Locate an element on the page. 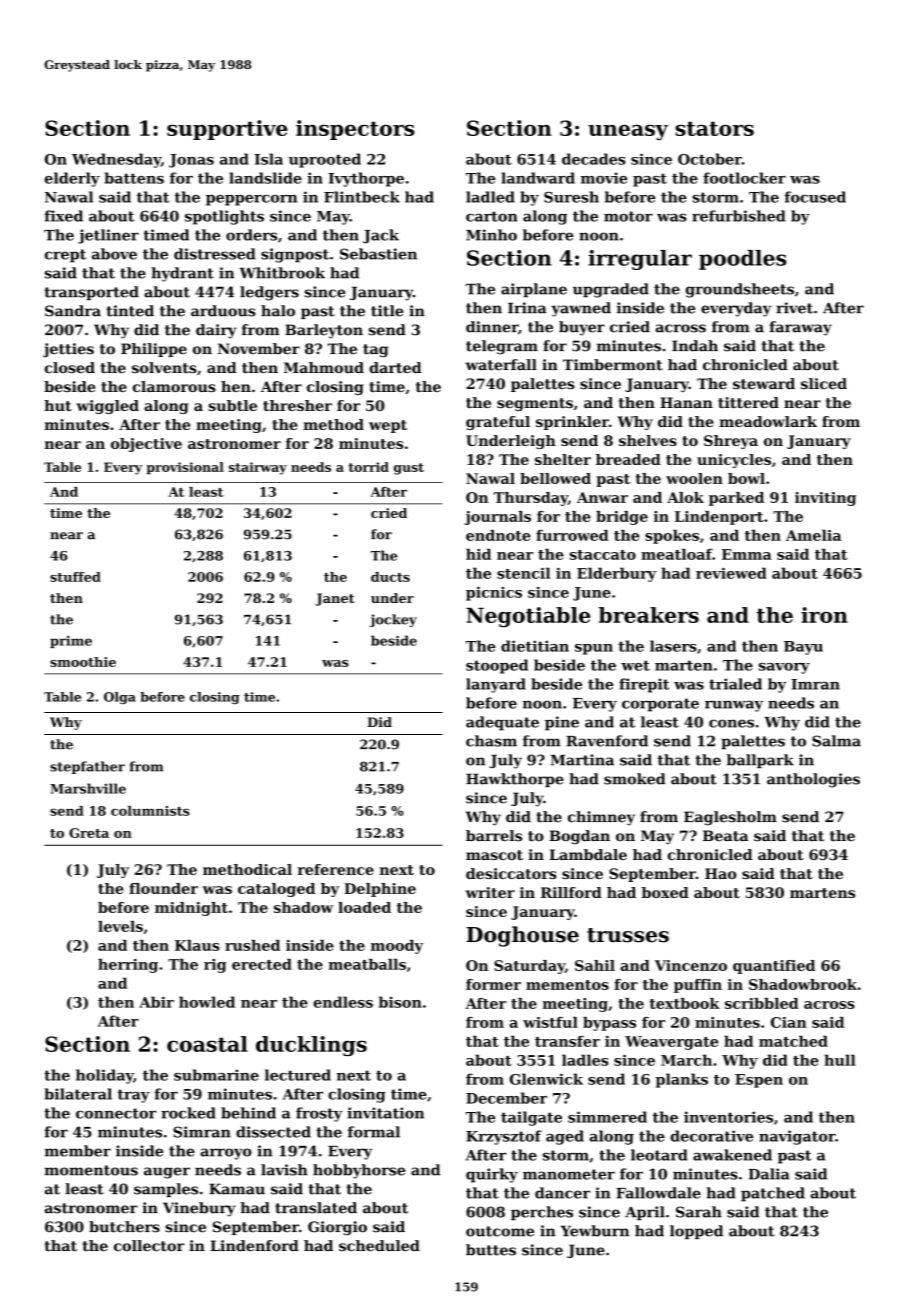 The width and height of the image is (908, 1316). Klaus is located at coordinates (197, 945).
